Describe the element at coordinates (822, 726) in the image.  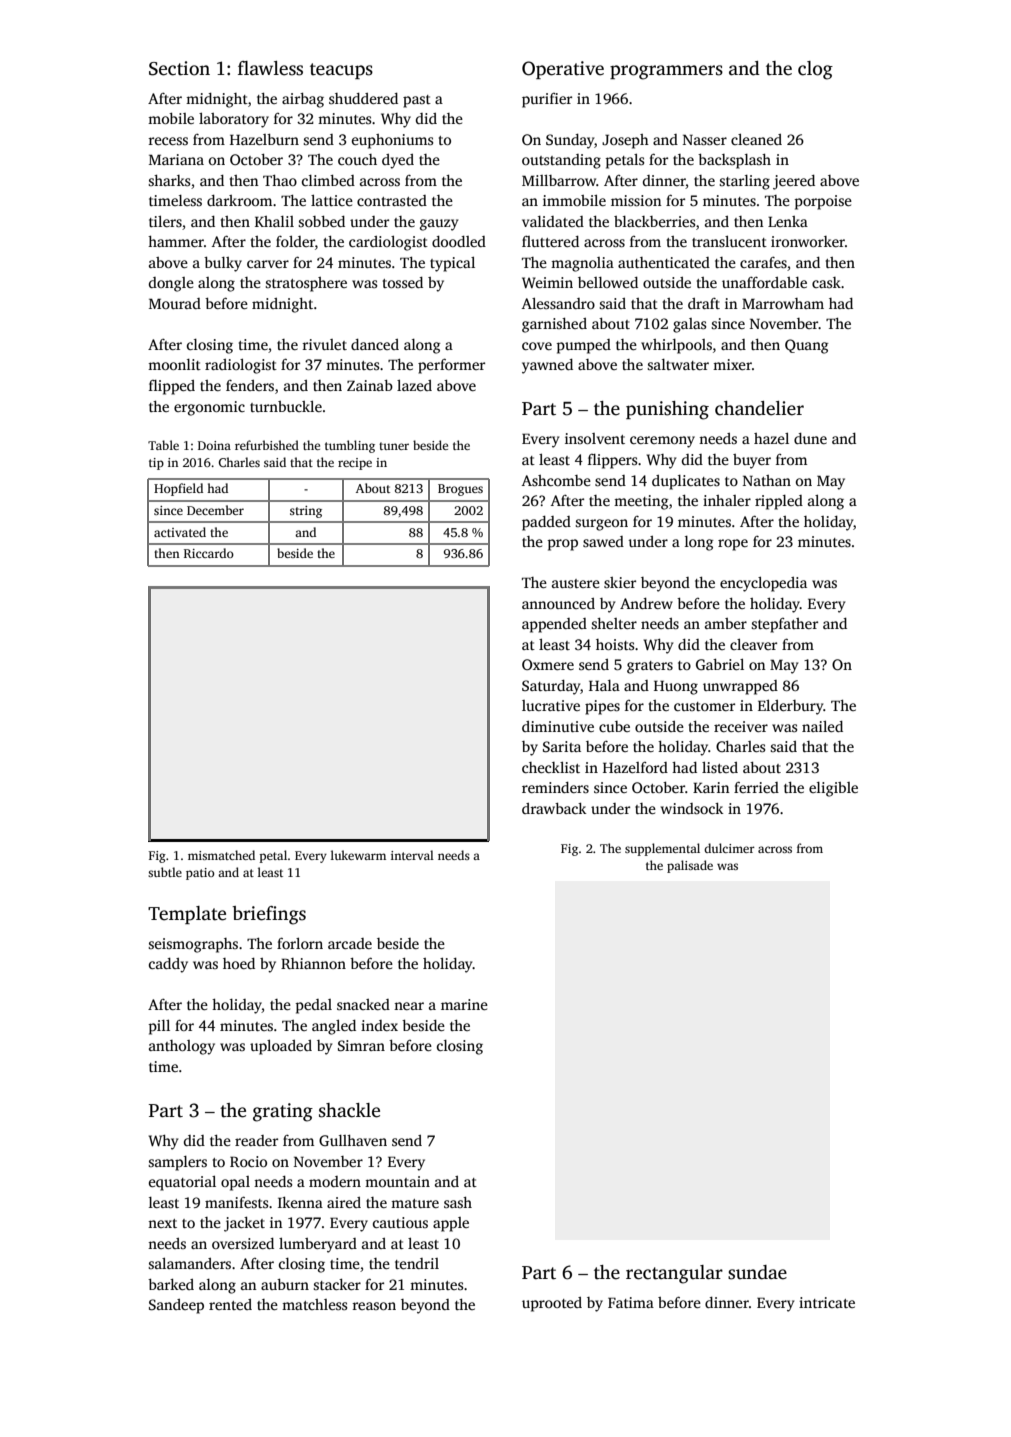
I see `nailed` at that location.
